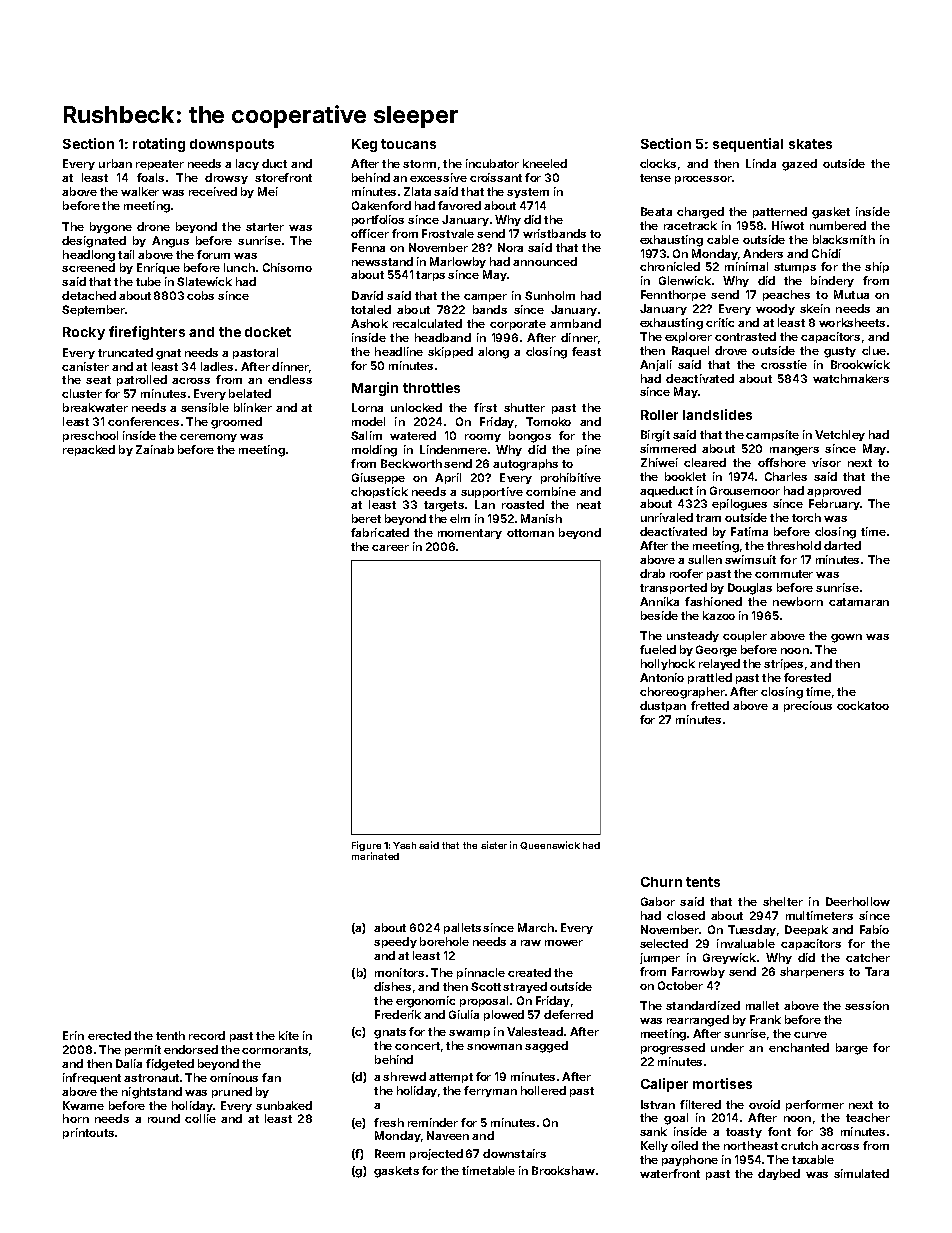  What do you see at coordinates (545, 261) in the screenshot?
I see `announced` at bounding box center [545, 261].
